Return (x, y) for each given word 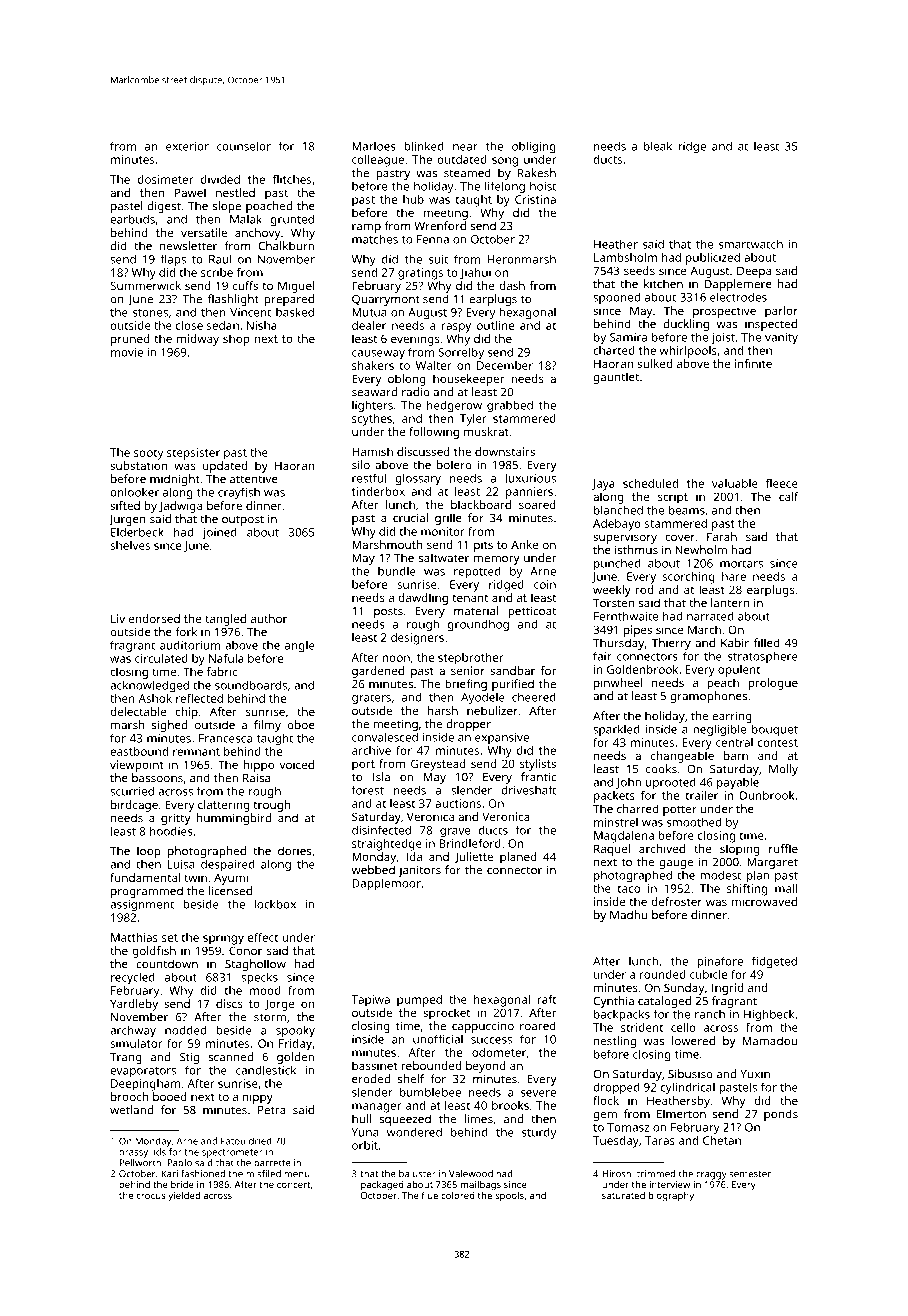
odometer (499, 1052)
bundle (397, 571)
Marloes (374, 146)
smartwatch (751, 244)
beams (687, 510)
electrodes (738, 297)
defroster (676, 901)
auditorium (190, 645)
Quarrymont (386, 300)
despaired (228, 866)
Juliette (473, 857)
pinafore (720, 962)
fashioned (203, 1174)
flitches (292, 179)
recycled (133, 978)
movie (127, 352)
